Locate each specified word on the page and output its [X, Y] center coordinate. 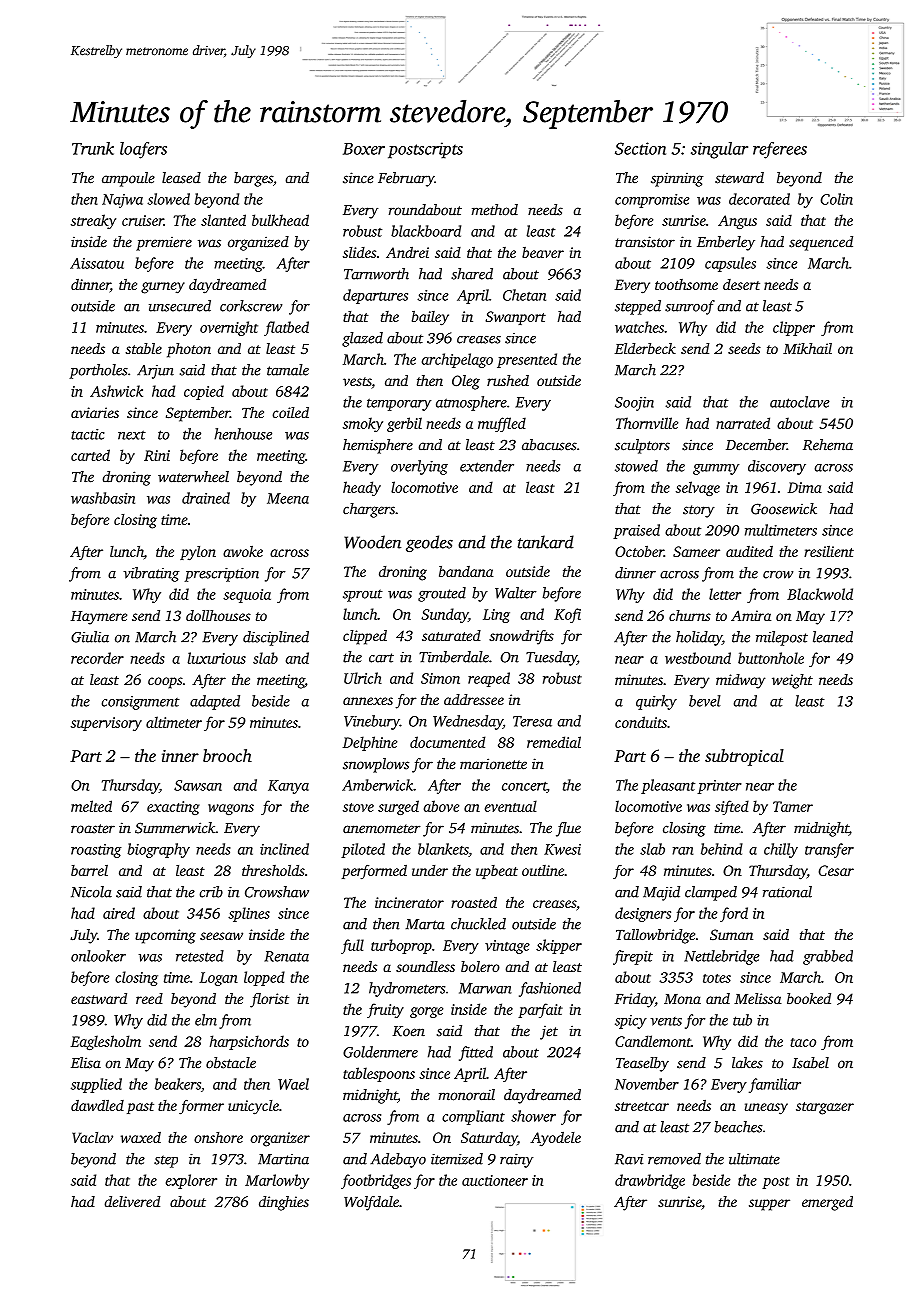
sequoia [247, 596]
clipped [365, 637]
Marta [425, 924]
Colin [836, 199]
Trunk [93, 148]
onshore [218, 1137]
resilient [829, 551]
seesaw [221, 936]
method [495, 210]
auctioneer [495, 1180]
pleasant [668, 786]
